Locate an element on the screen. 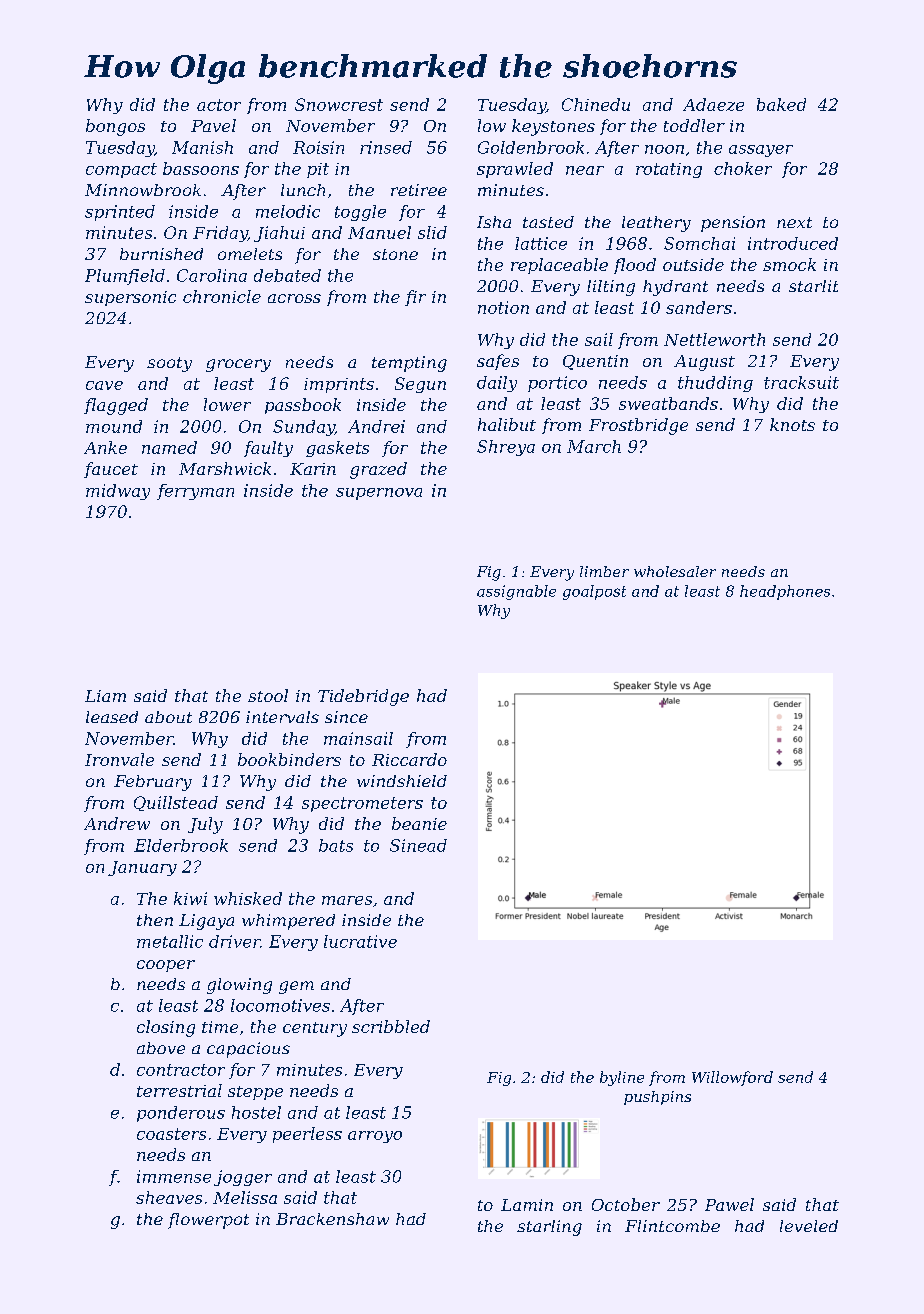  Brackenshaw is located at coordinates (332, 1219).
